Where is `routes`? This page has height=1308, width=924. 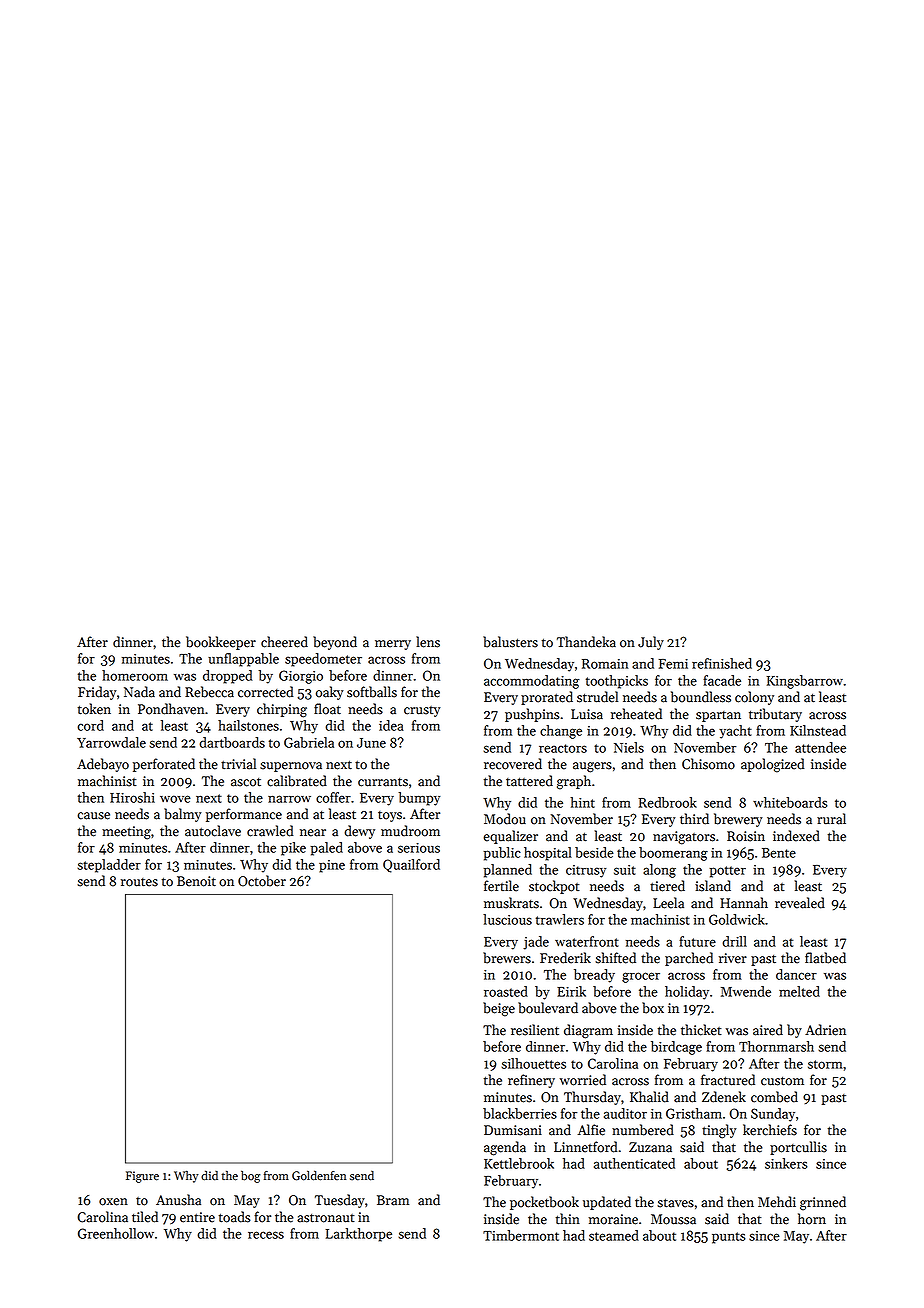 routes is located at coordinates (139, 882).
